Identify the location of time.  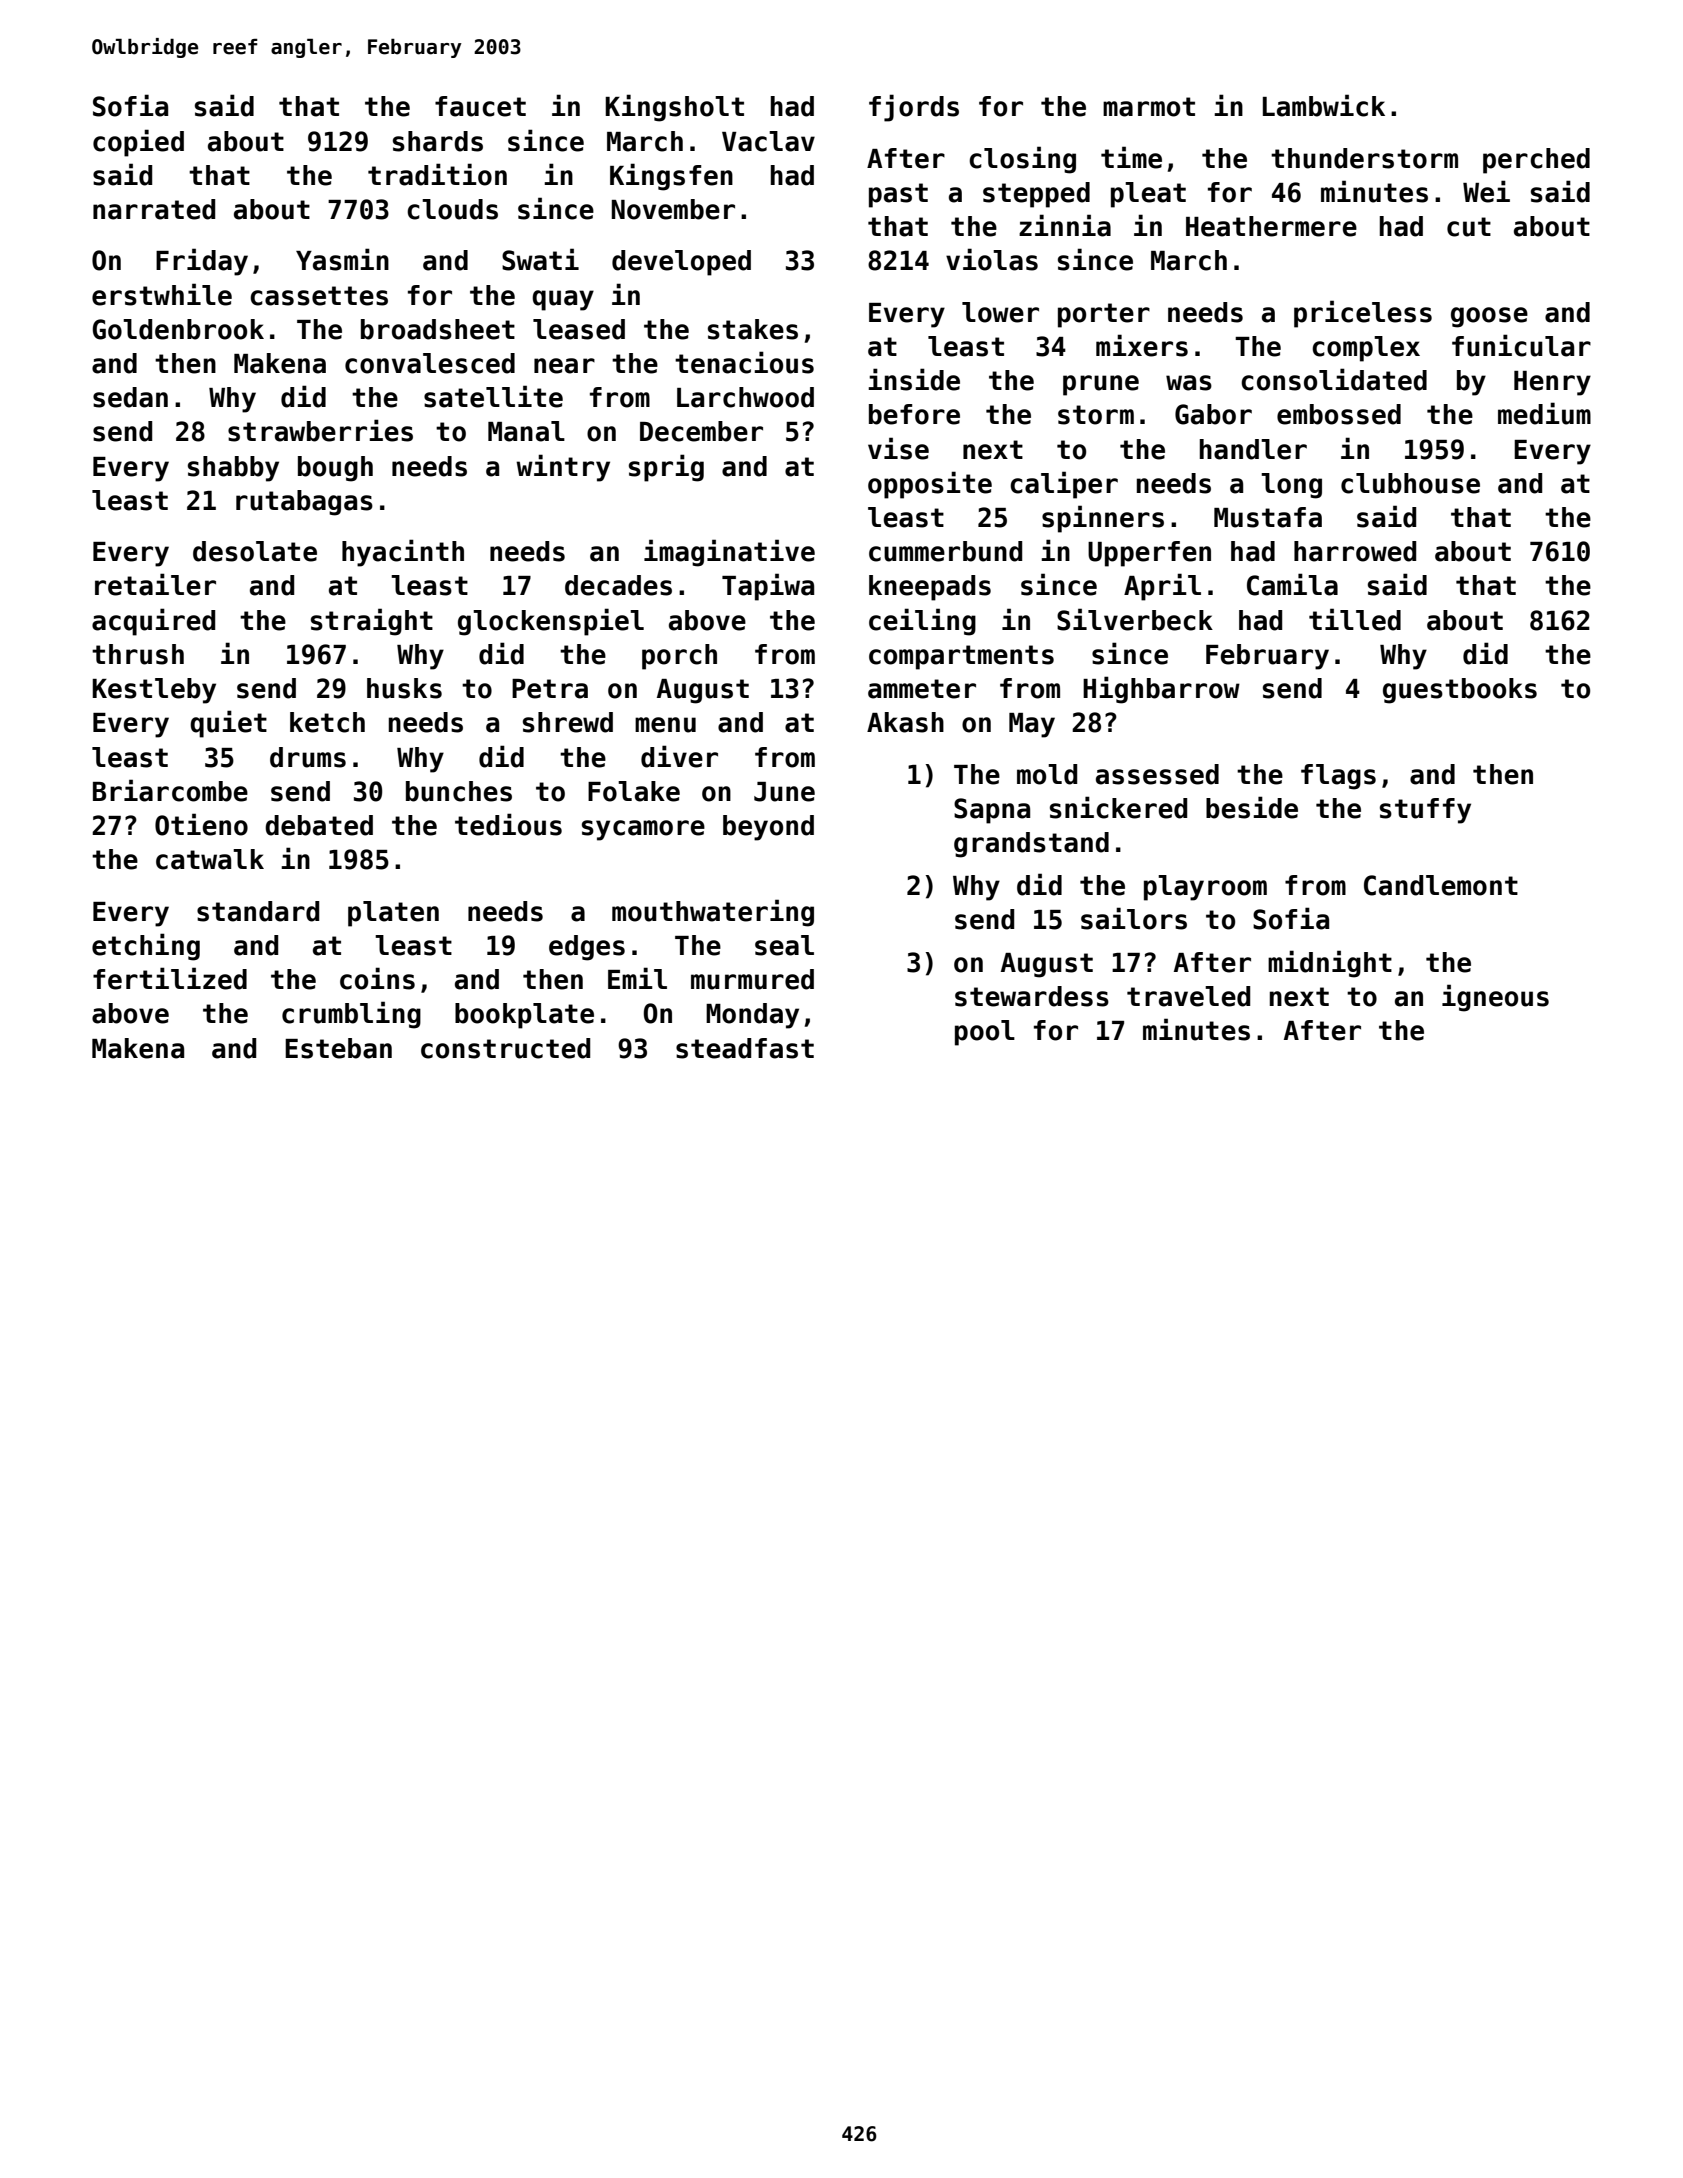
(1131, 157).
